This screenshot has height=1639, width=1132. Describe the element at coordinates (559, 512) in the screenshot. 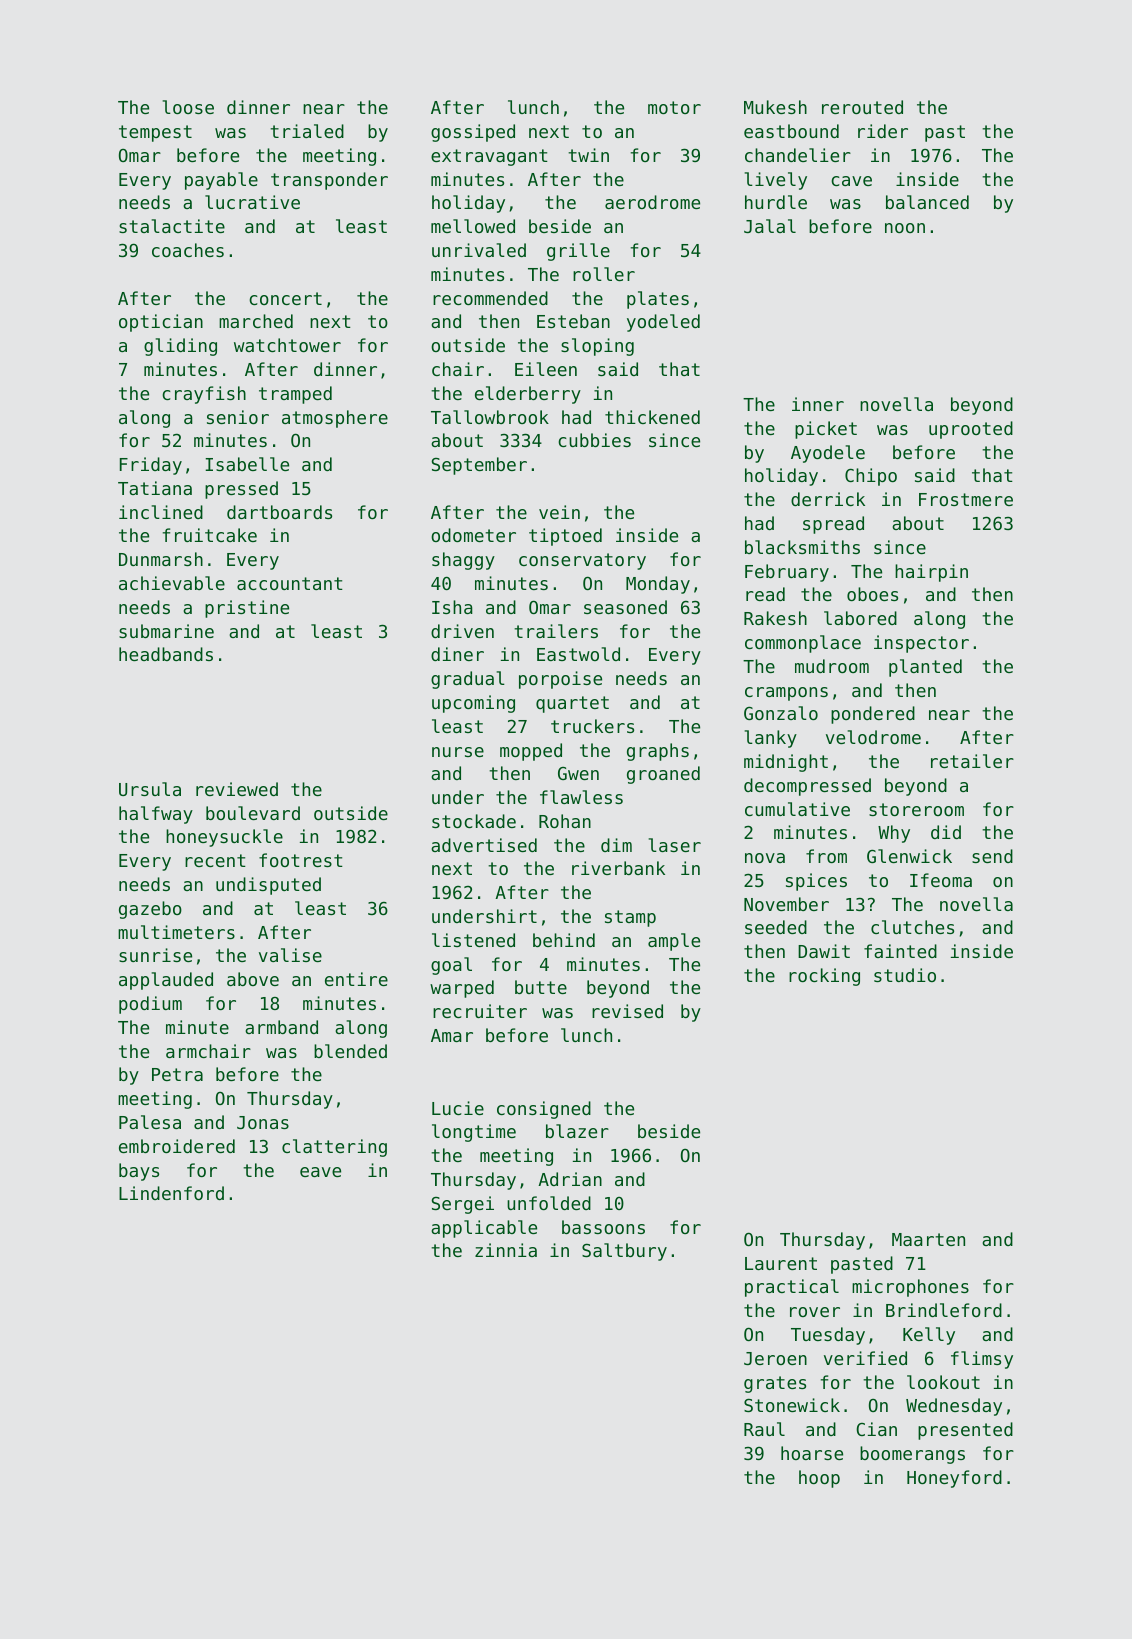

I see `vein` at that location.
